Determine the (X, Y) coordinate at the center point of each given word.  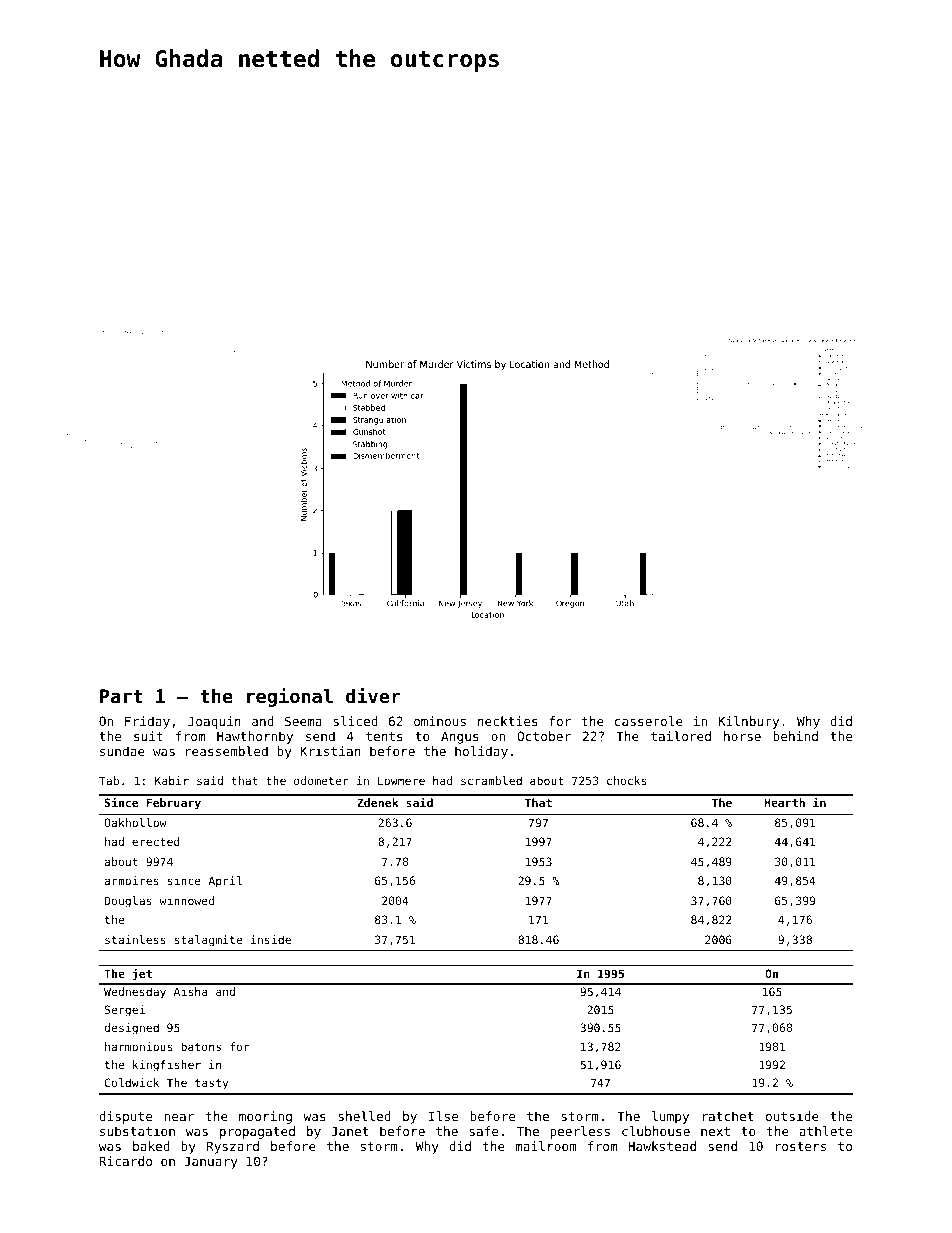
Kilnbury (749, 722)
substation (137, 1131)
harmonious (138, 1046)
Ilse (443, 1116)
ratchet (728, 1116)
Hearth (785, 802)
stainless (135, 939)
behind (795, 736)
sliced (355, 721)
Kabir (172, 780)
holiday (481, 752)
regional (290, 697)
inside (271, 939)
